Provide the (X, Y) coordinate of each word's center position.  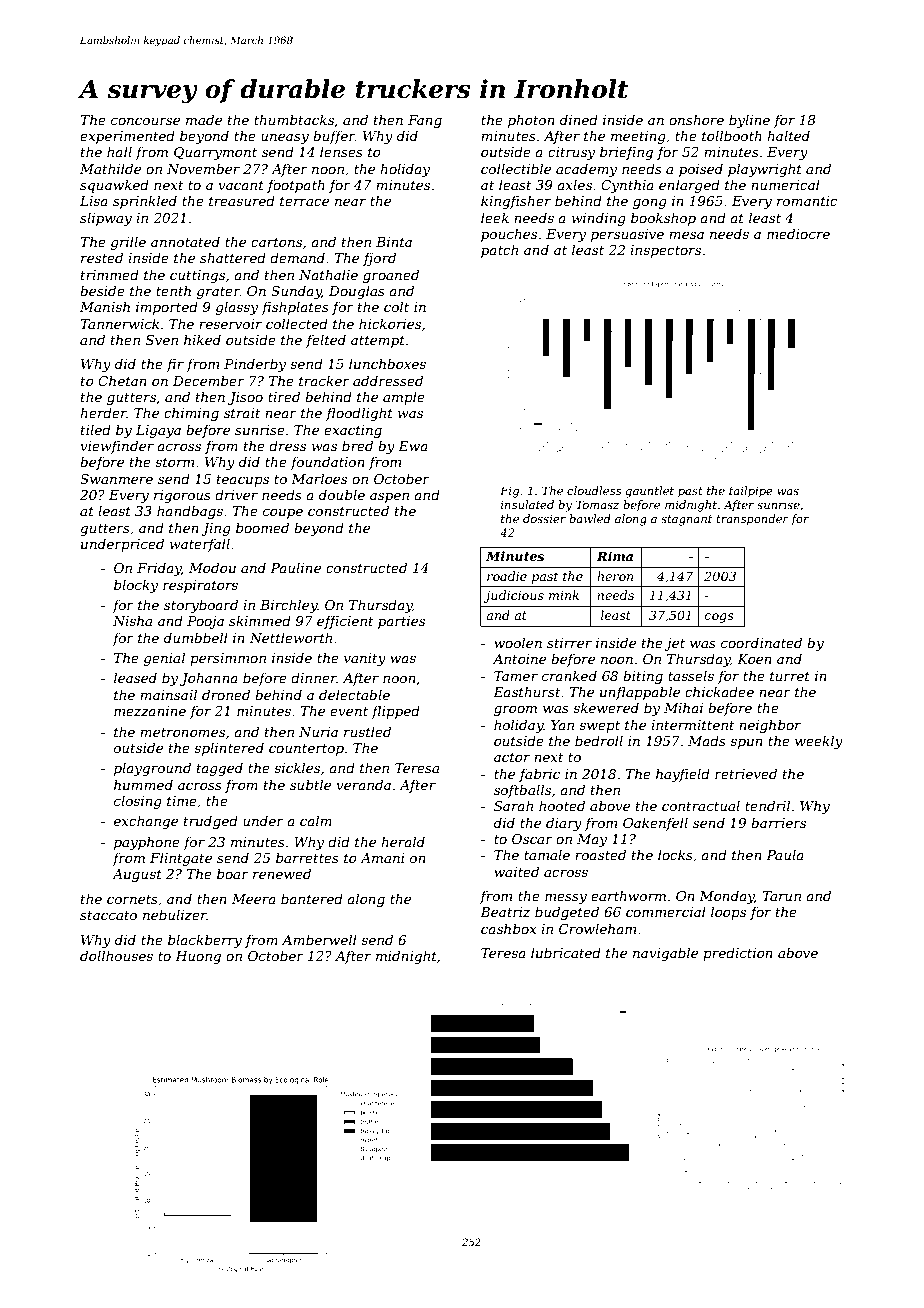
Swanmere (116, 479)
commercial (666, 911)
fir (175, 365)
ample (404, 398)
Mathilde (110, 168)
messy (566, 899)
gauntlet (649, 492)
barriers (778, 822)
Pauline (295, 567)
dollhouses (116, 955)
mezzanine (150, 711)
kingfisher (516, 202)
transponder (752, 520)
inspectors (665, 251)
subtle (310, 784)
